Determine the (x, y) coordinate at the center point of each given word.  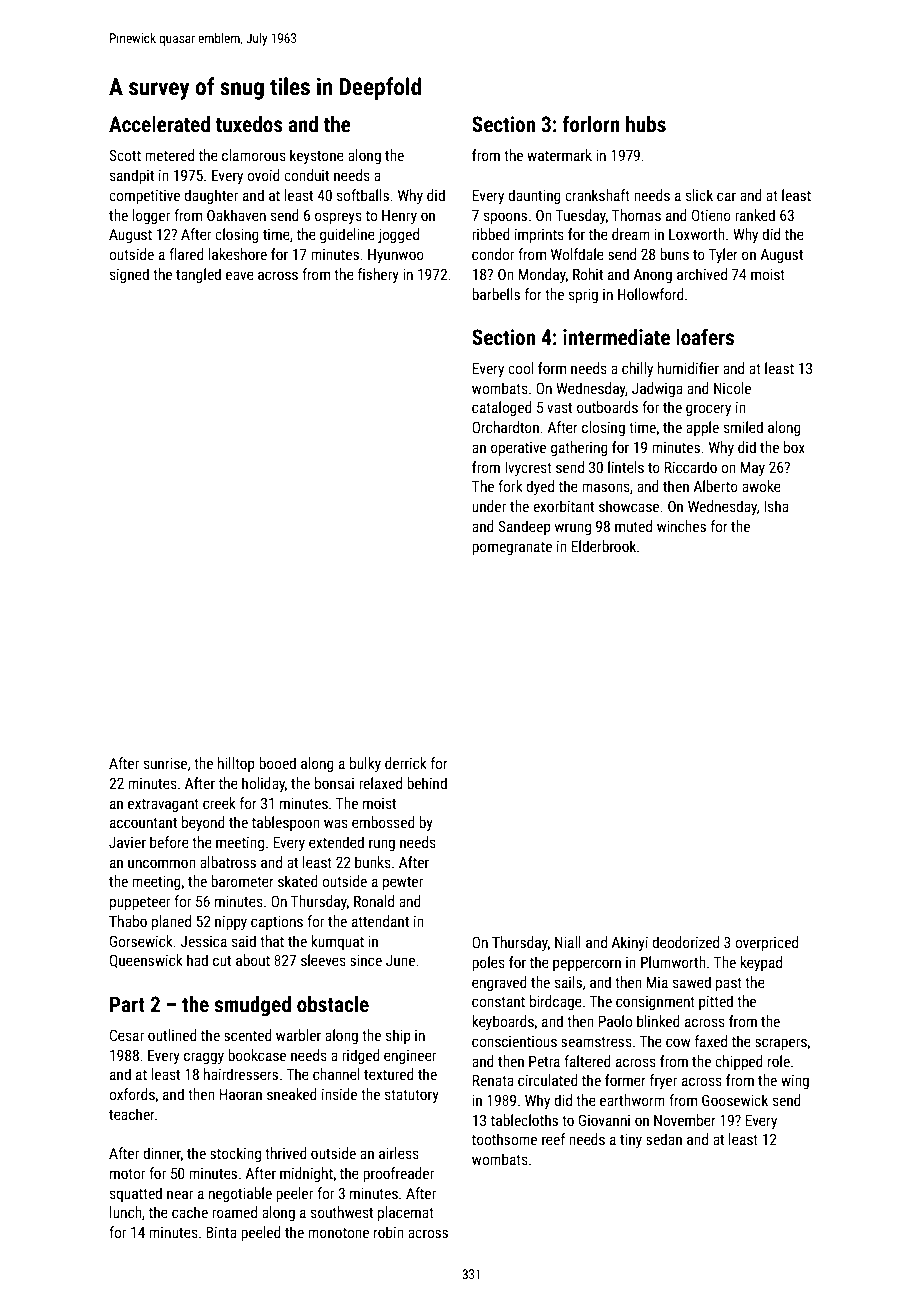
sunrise (165, 763)
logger (151, 216)
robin (389, 1232)
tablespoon (286, 823)
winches (681, 526)
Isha (776, 506)
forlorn (591, 124)
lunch (126, 1212)
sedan (664, 1139)
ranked (755, 215)
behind (427, 783)
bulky (365, 764)
